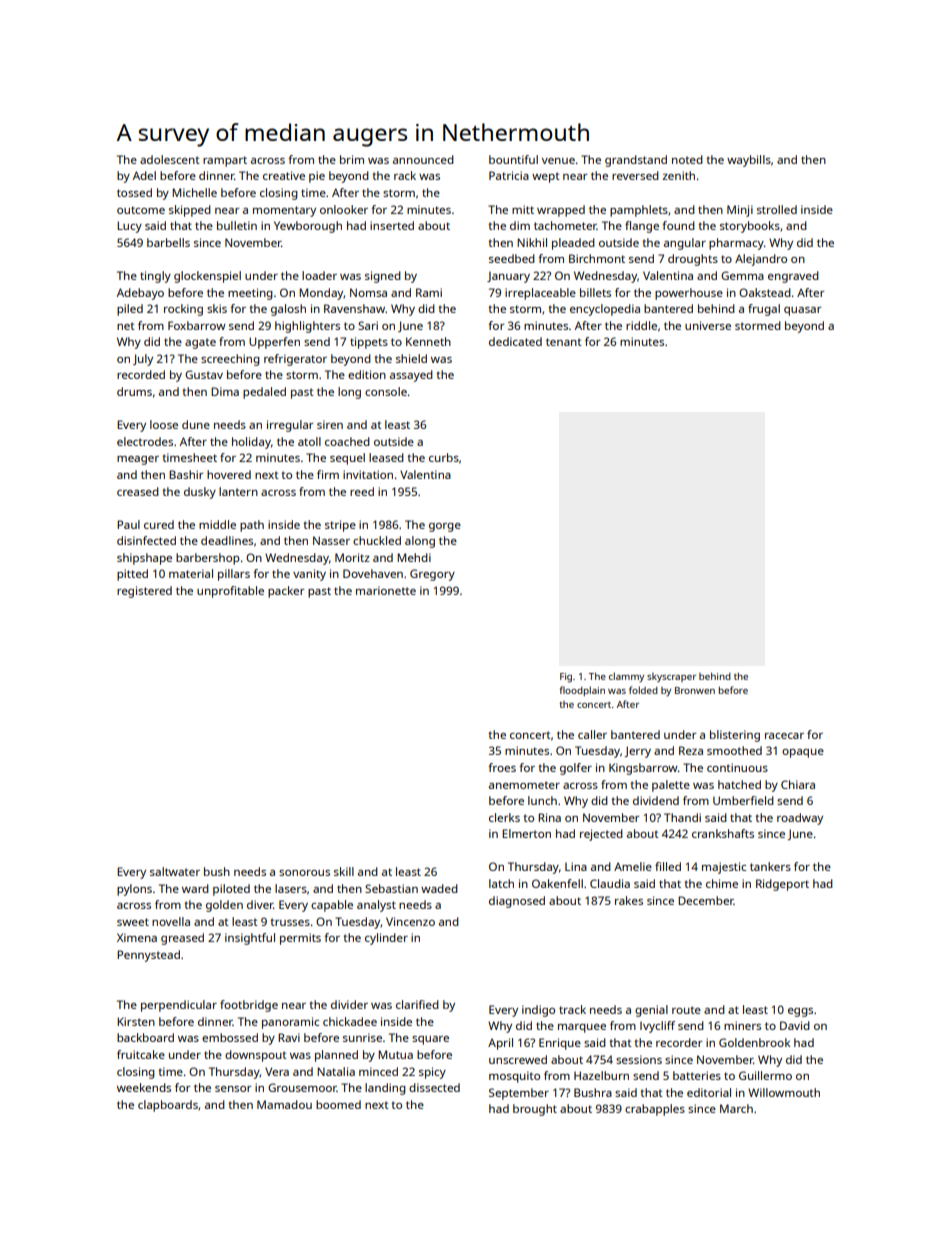  What do you see at coordinates (252, 526) in the page?
I see `path` at bounding box center [252, 526].
